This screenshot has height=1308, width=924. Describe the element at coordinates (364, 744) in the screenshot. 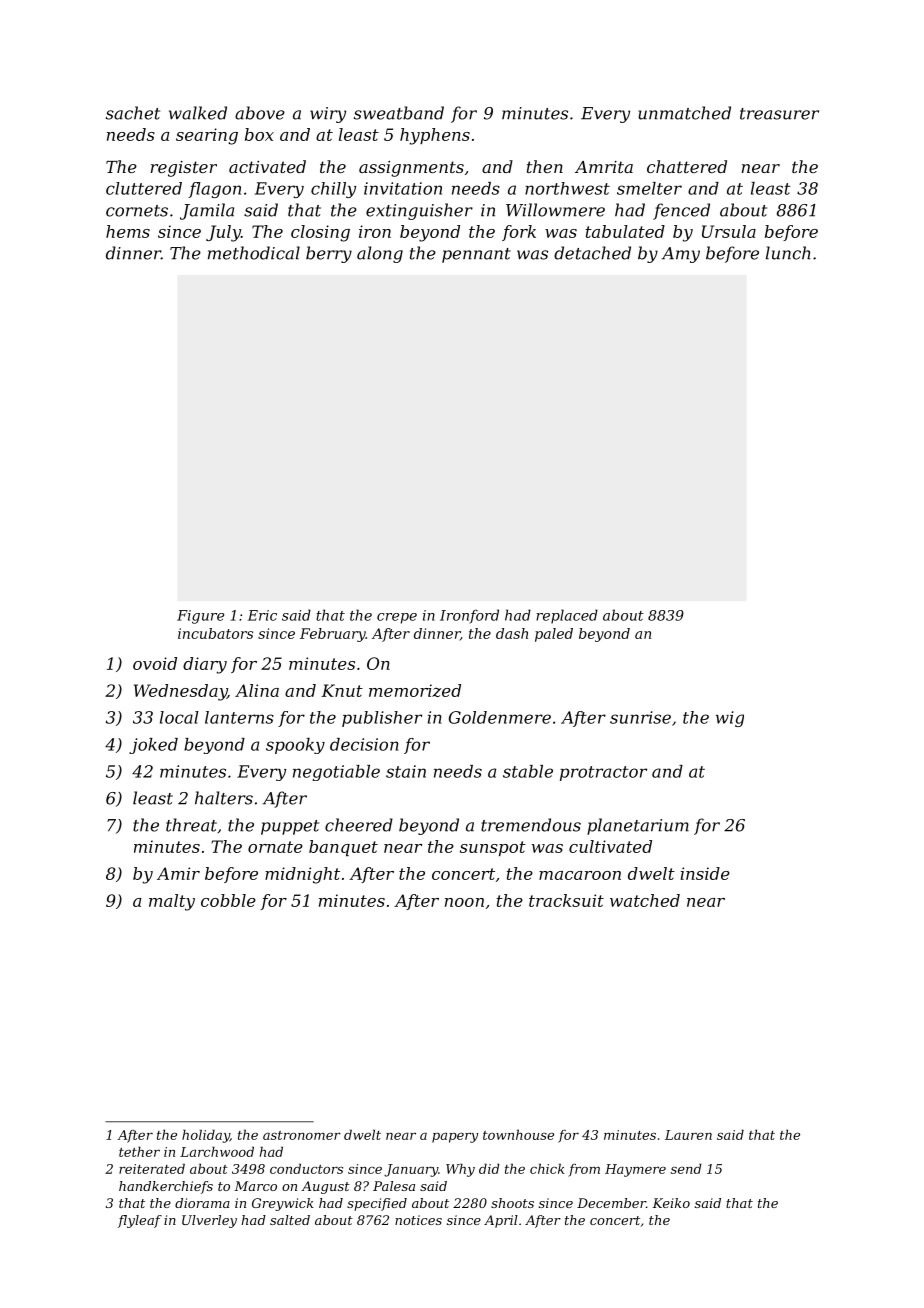

I see `decision` at that location.
